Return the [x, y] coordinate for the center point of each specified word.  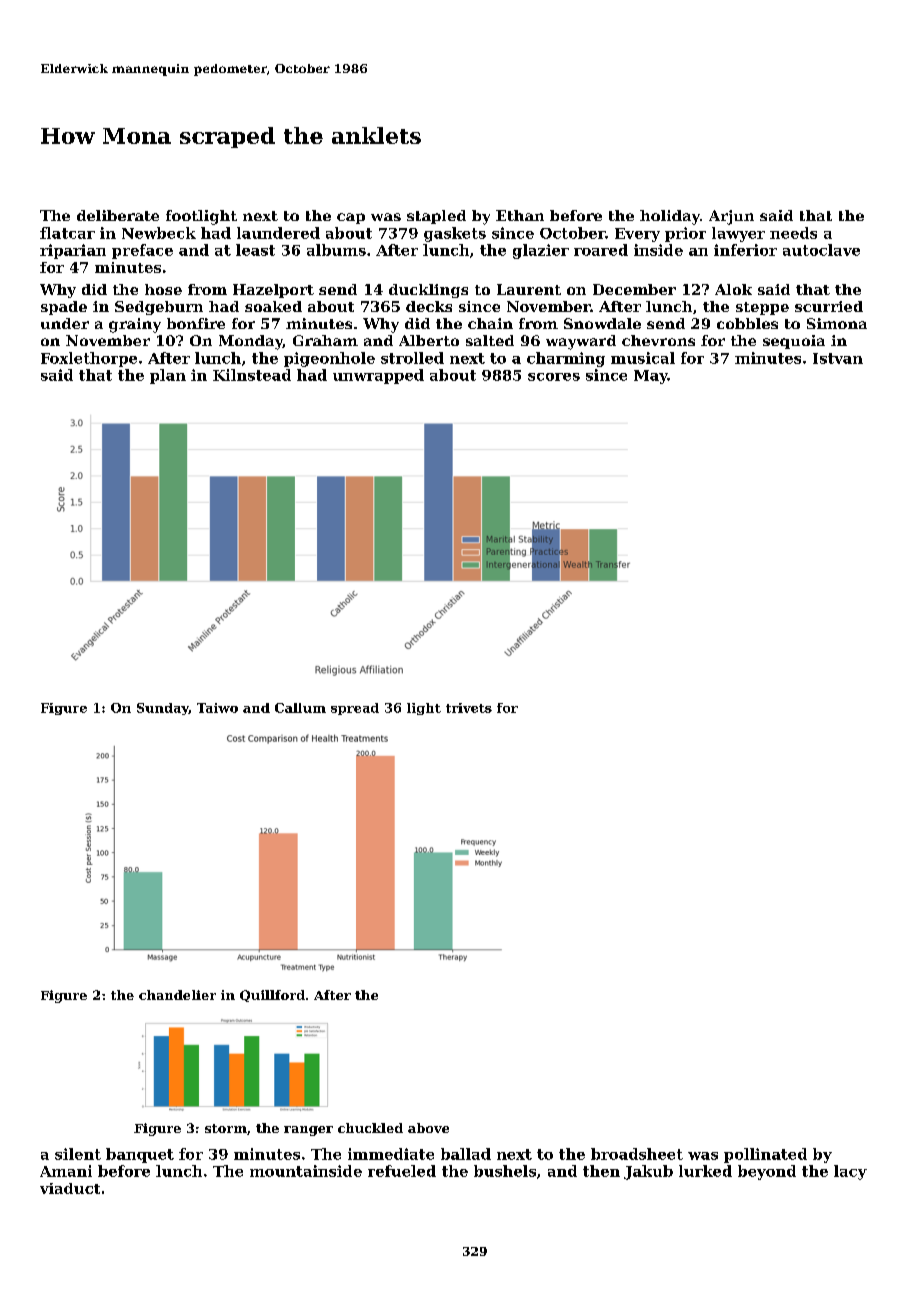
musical [643, 358]
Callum [300, 708]
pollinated [765, 1155]
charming [566, 359]
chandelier [177, 995]
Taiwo [217, 708]
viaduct [70, 1188]
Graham [325, 340]
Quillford [272, 996]
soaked [273, 306]
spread [355, 709]
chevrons [658, 340]
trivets [469, 708]
